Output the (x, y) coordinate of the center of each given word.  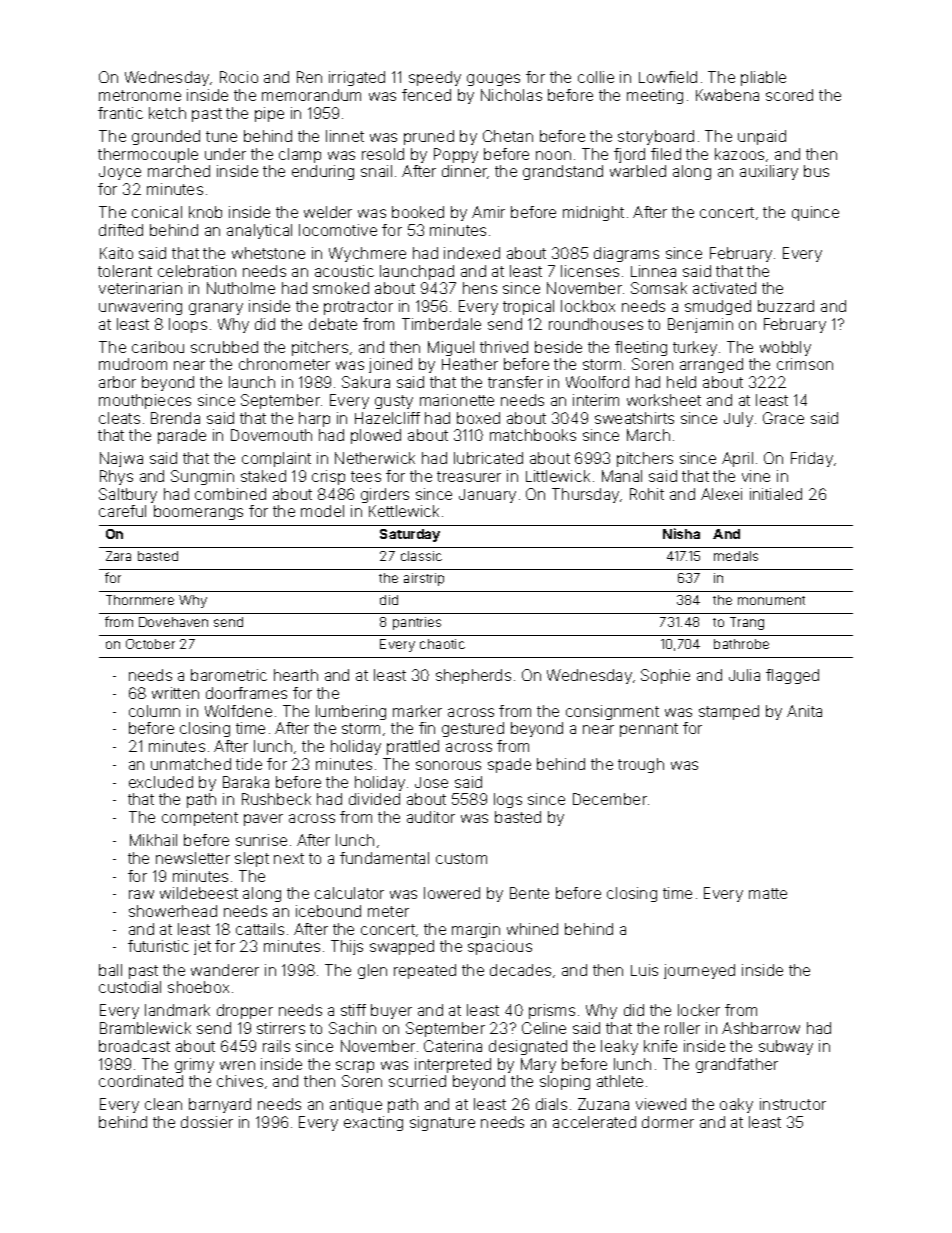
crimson (805, 364)
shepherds (473, 676)
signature (442, 1123)
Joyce (120, 173)
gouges (493, 80)
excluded (161, 782)
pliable (763, 78)
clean (163, 1104)
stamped (729, 712)
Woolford (597, 382)
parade (182, 436)
